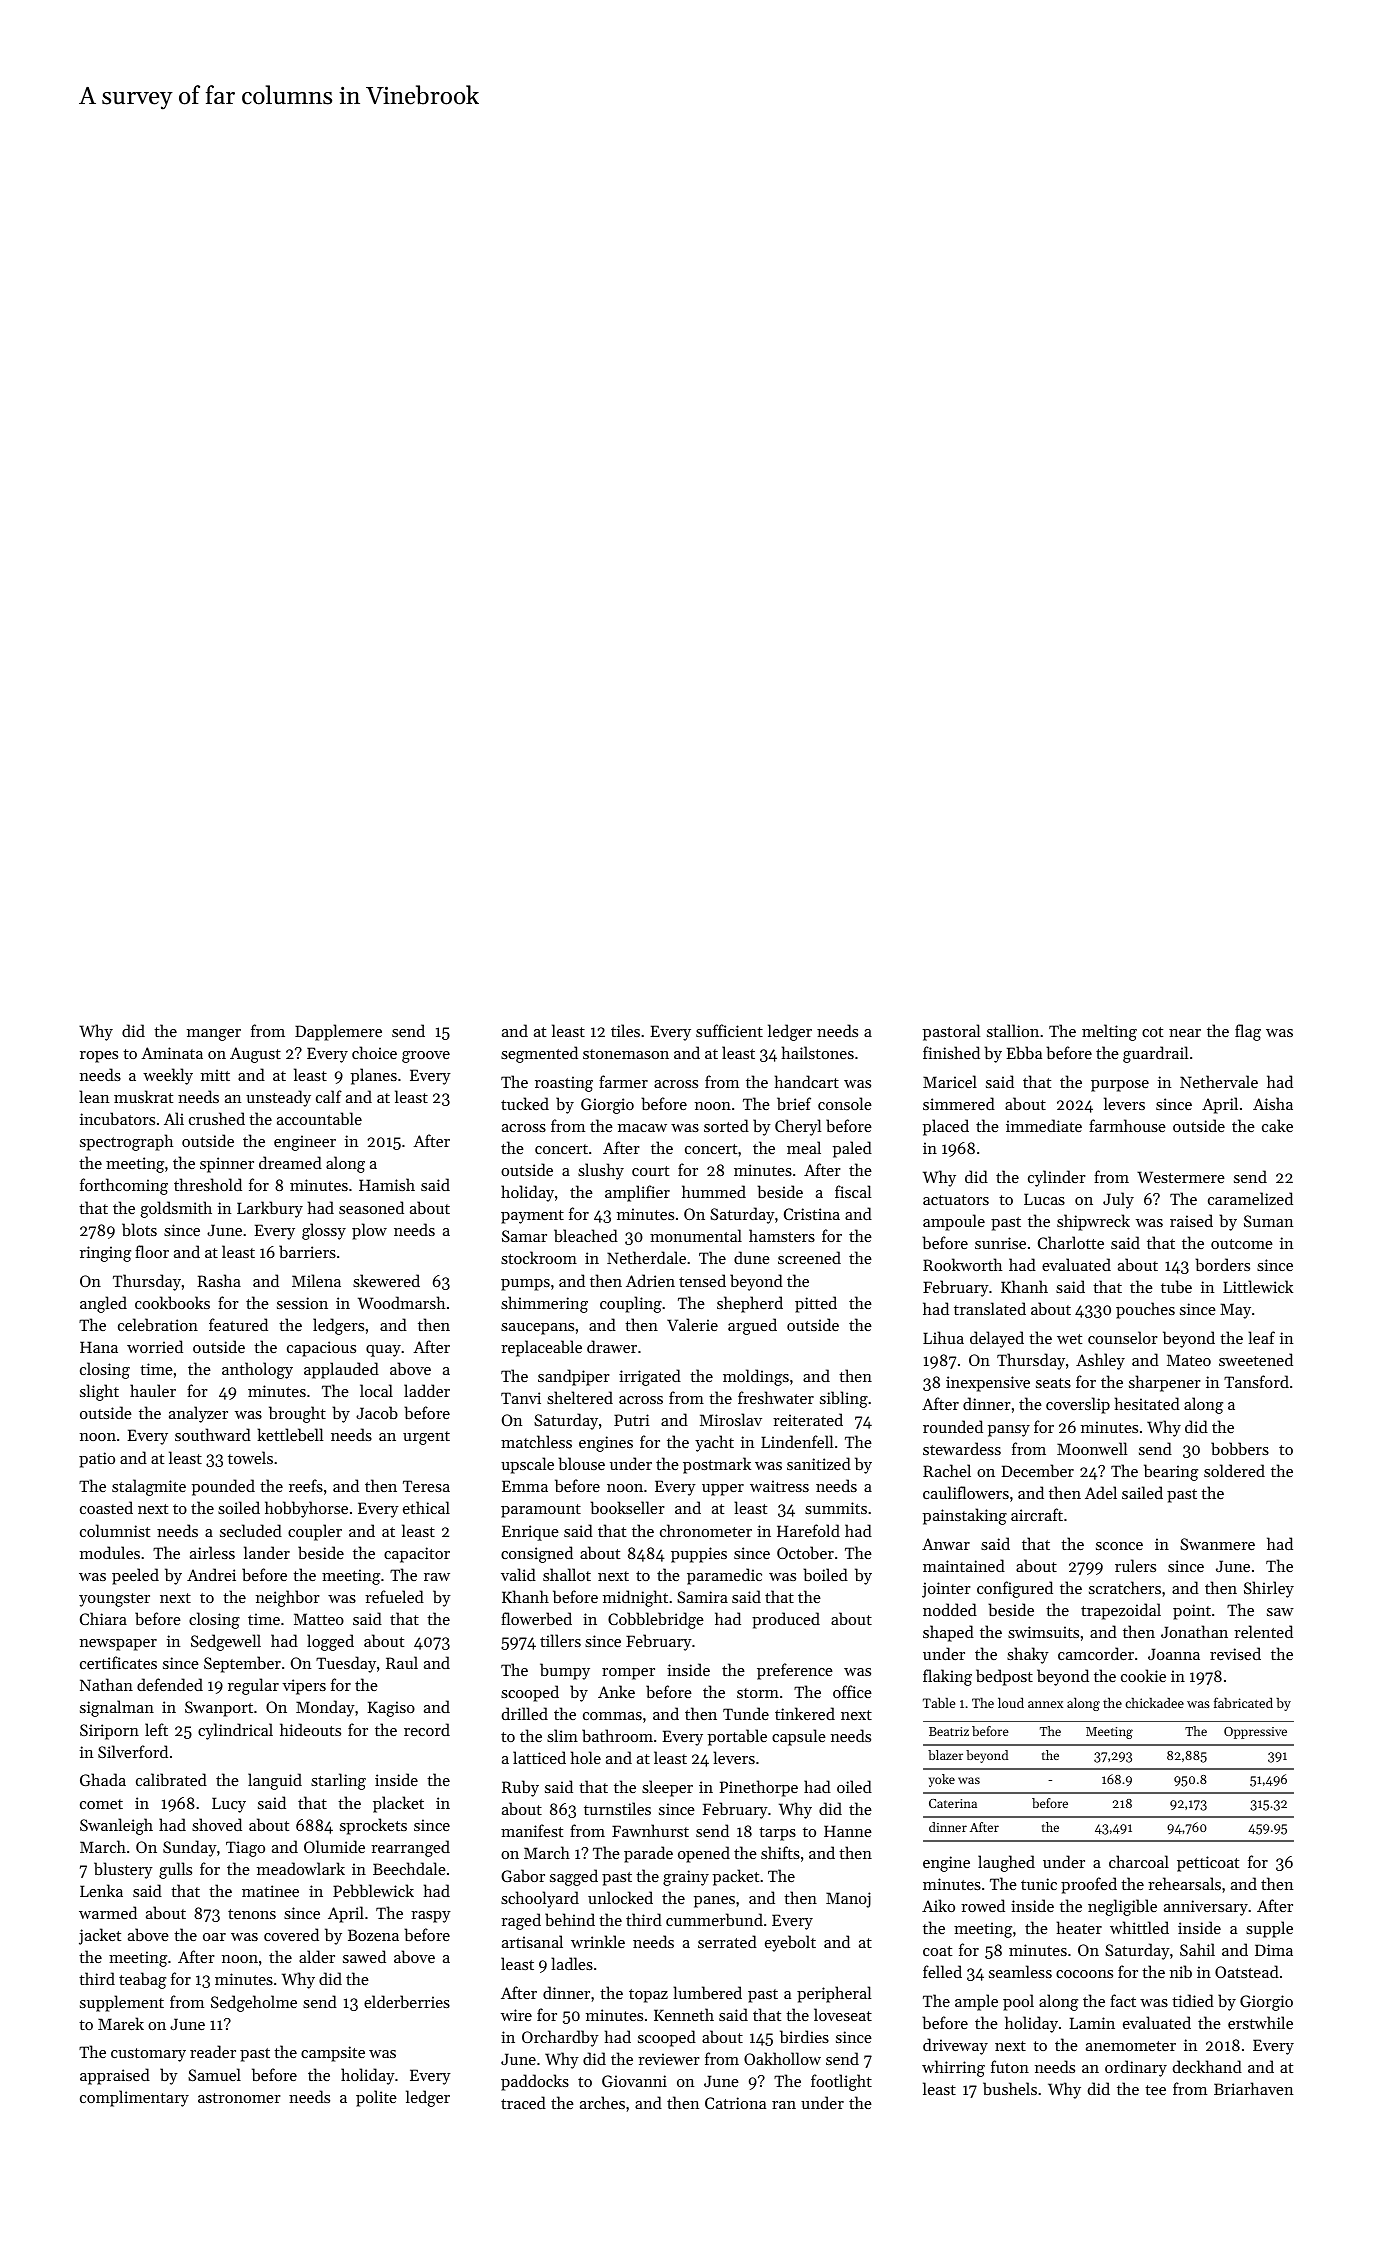 The image size is (1373, 2261). Describe the element at coordinates (954, 1222) in the screenshot. I see `ampoule` at that location.
